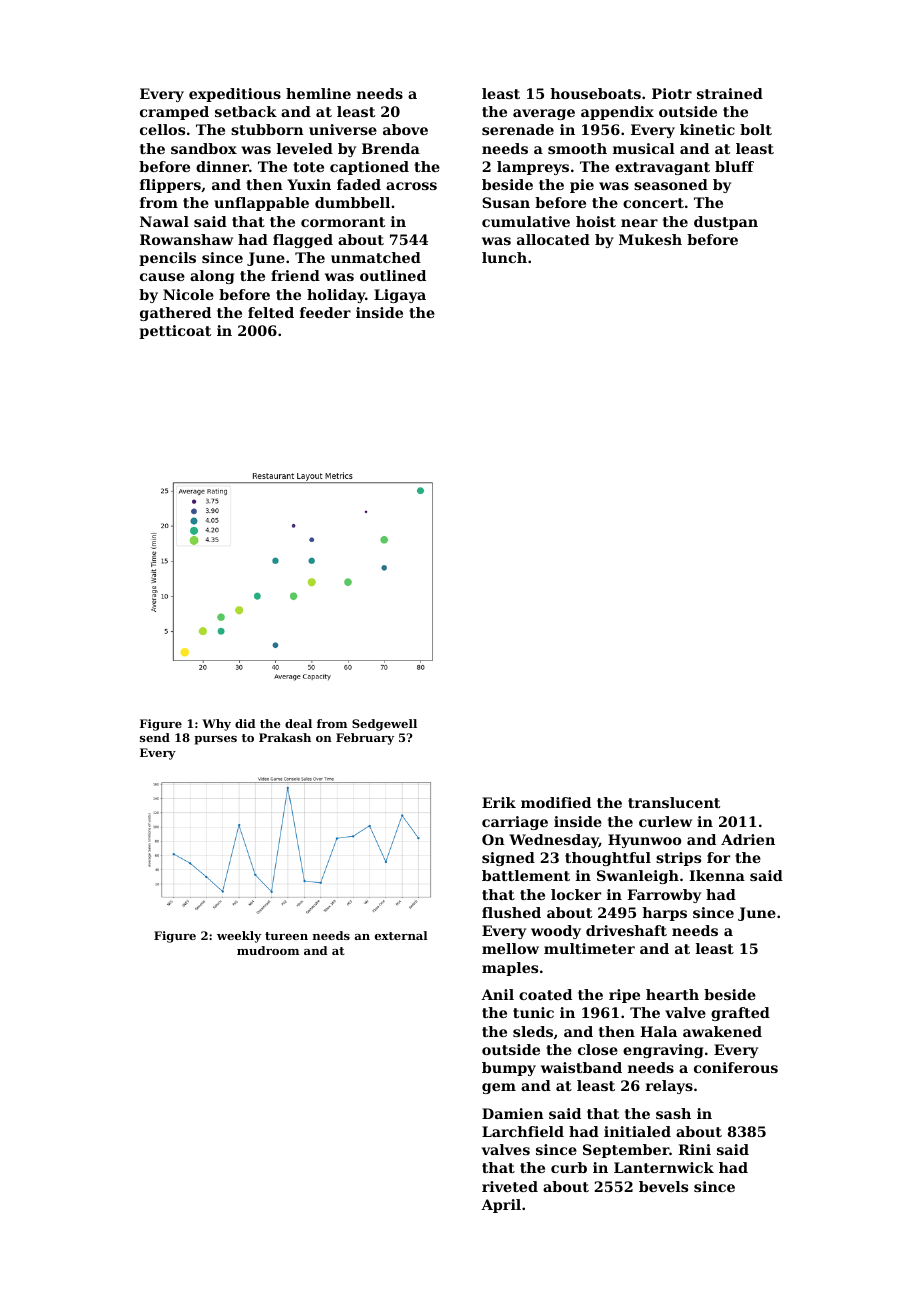  I want to click on dustpan, so click(726, 223).
